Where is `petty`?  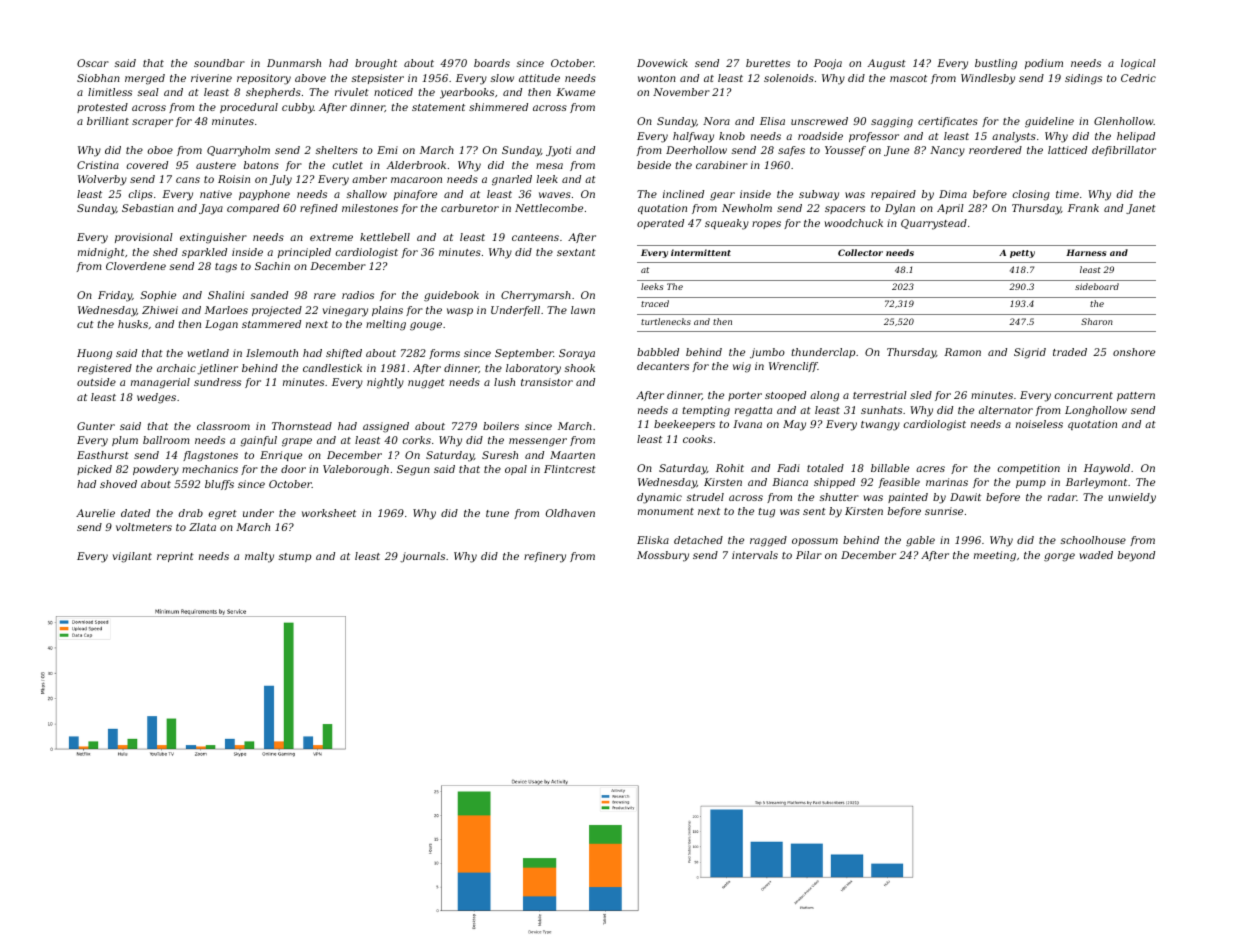
petty is located at coordinates (1022, 254).
